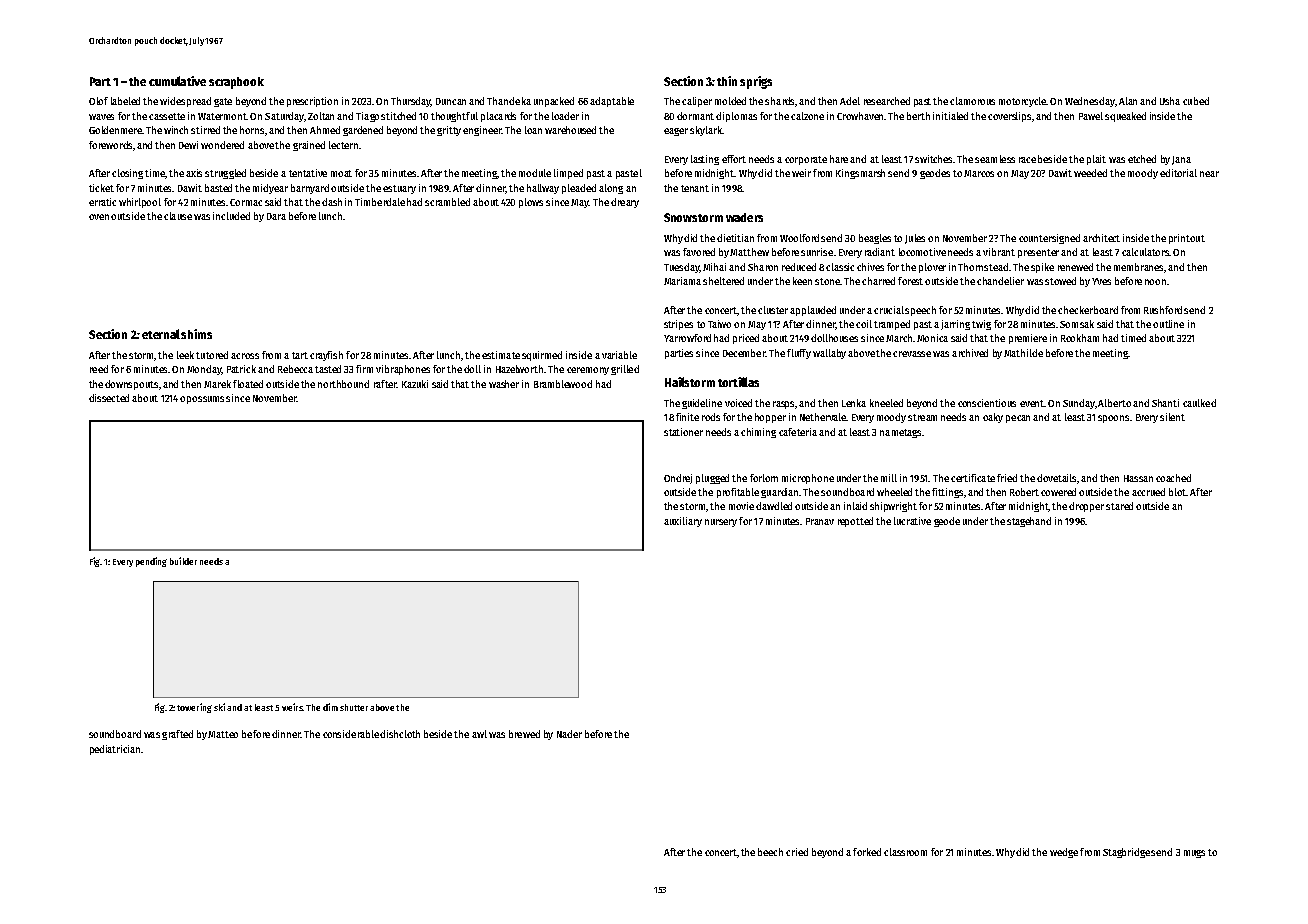 This document has height=924, width=1308. Describe the element at coordinates (735, 238) in the document. I see `dietitian` at that location.
